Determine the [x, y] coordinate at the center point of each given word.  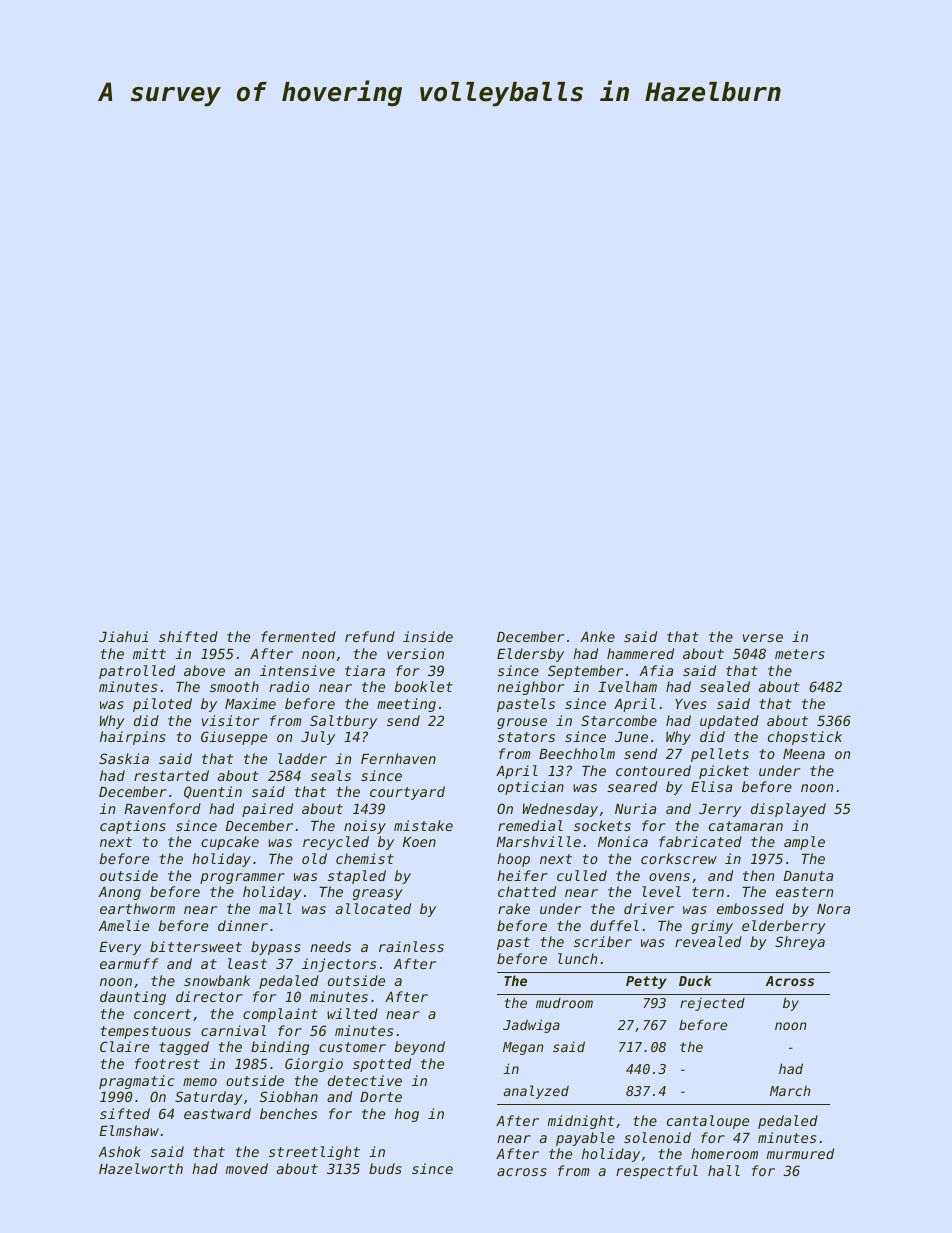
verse [763, 638]
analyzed [536, 1092]
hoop [513, 860]
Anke [598, 636]
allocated [373, 908]
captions [133, 827]
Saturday [209, 1098]
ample [804, 843]
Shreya [800, 943]
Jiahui [124, 636]
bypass [276, 948]
